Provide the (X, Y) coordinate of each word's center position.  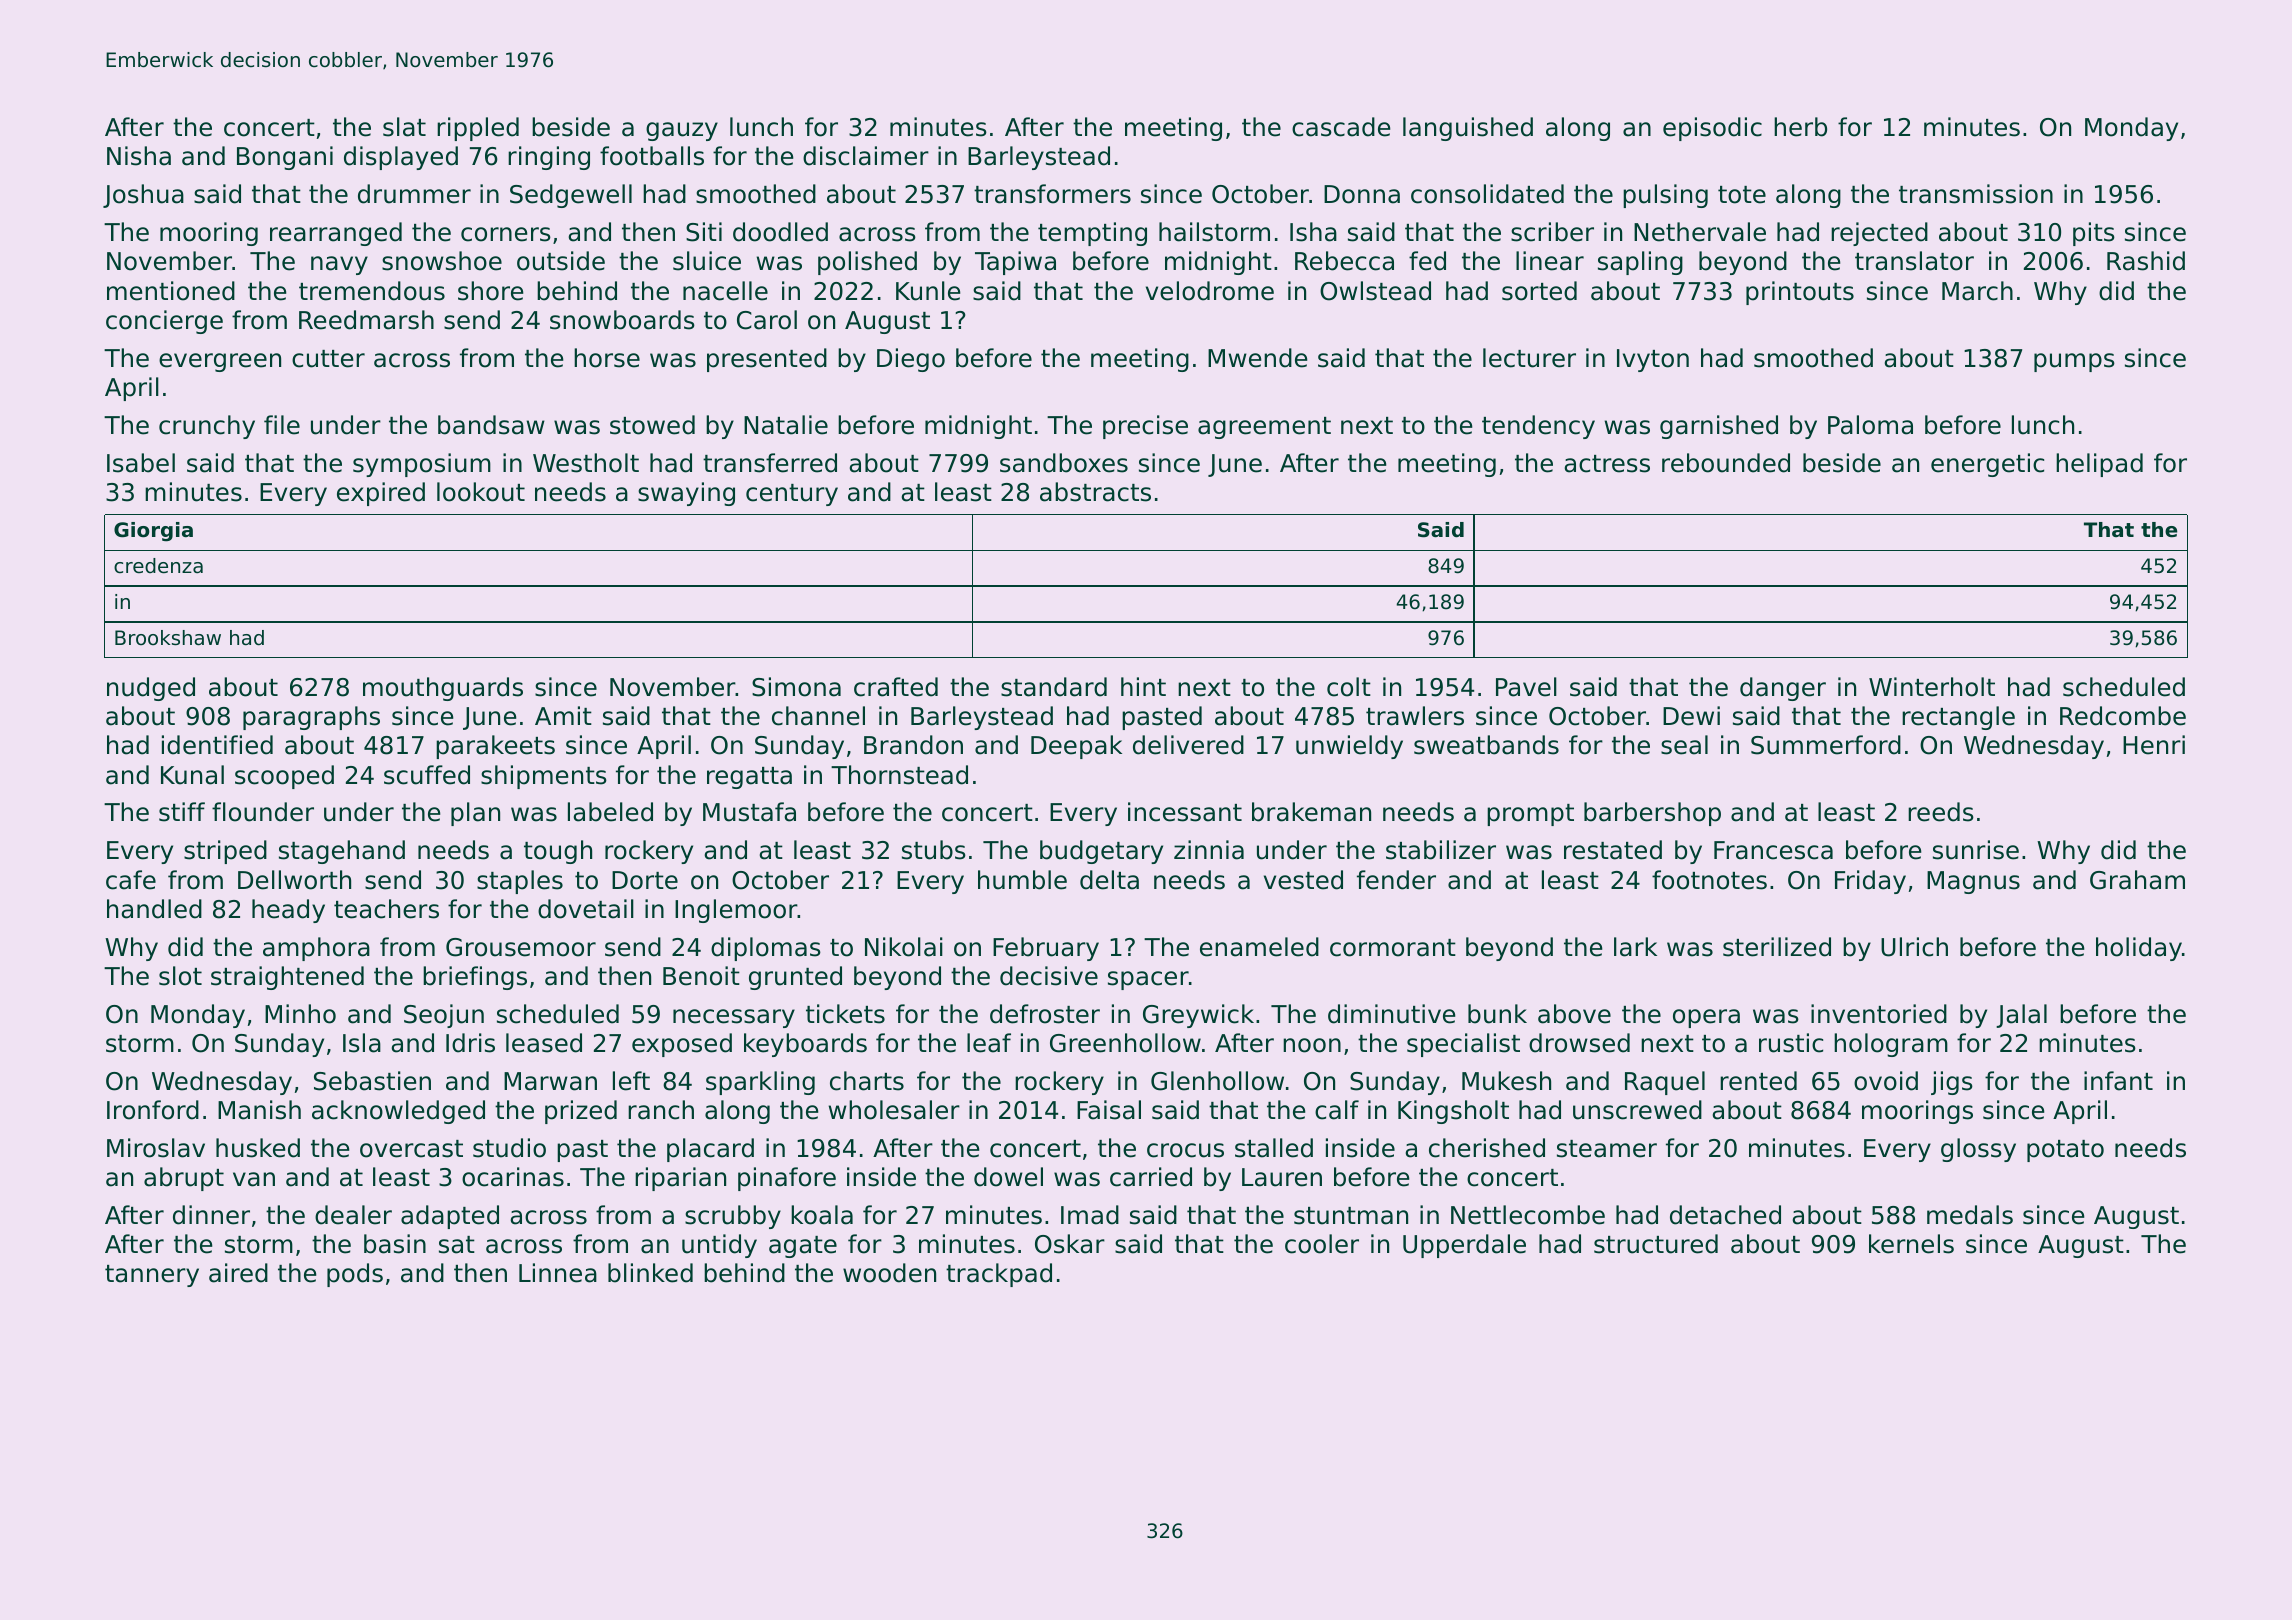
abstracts (1095, 492)
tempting (1092, 234)
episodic (1712, 129)
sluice (707, 261)
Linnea (558, 1273)
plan (475, 814)
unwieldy (1349, 747)
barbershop (1652, 814)
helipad (2099, 465)
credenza (158, 566)
